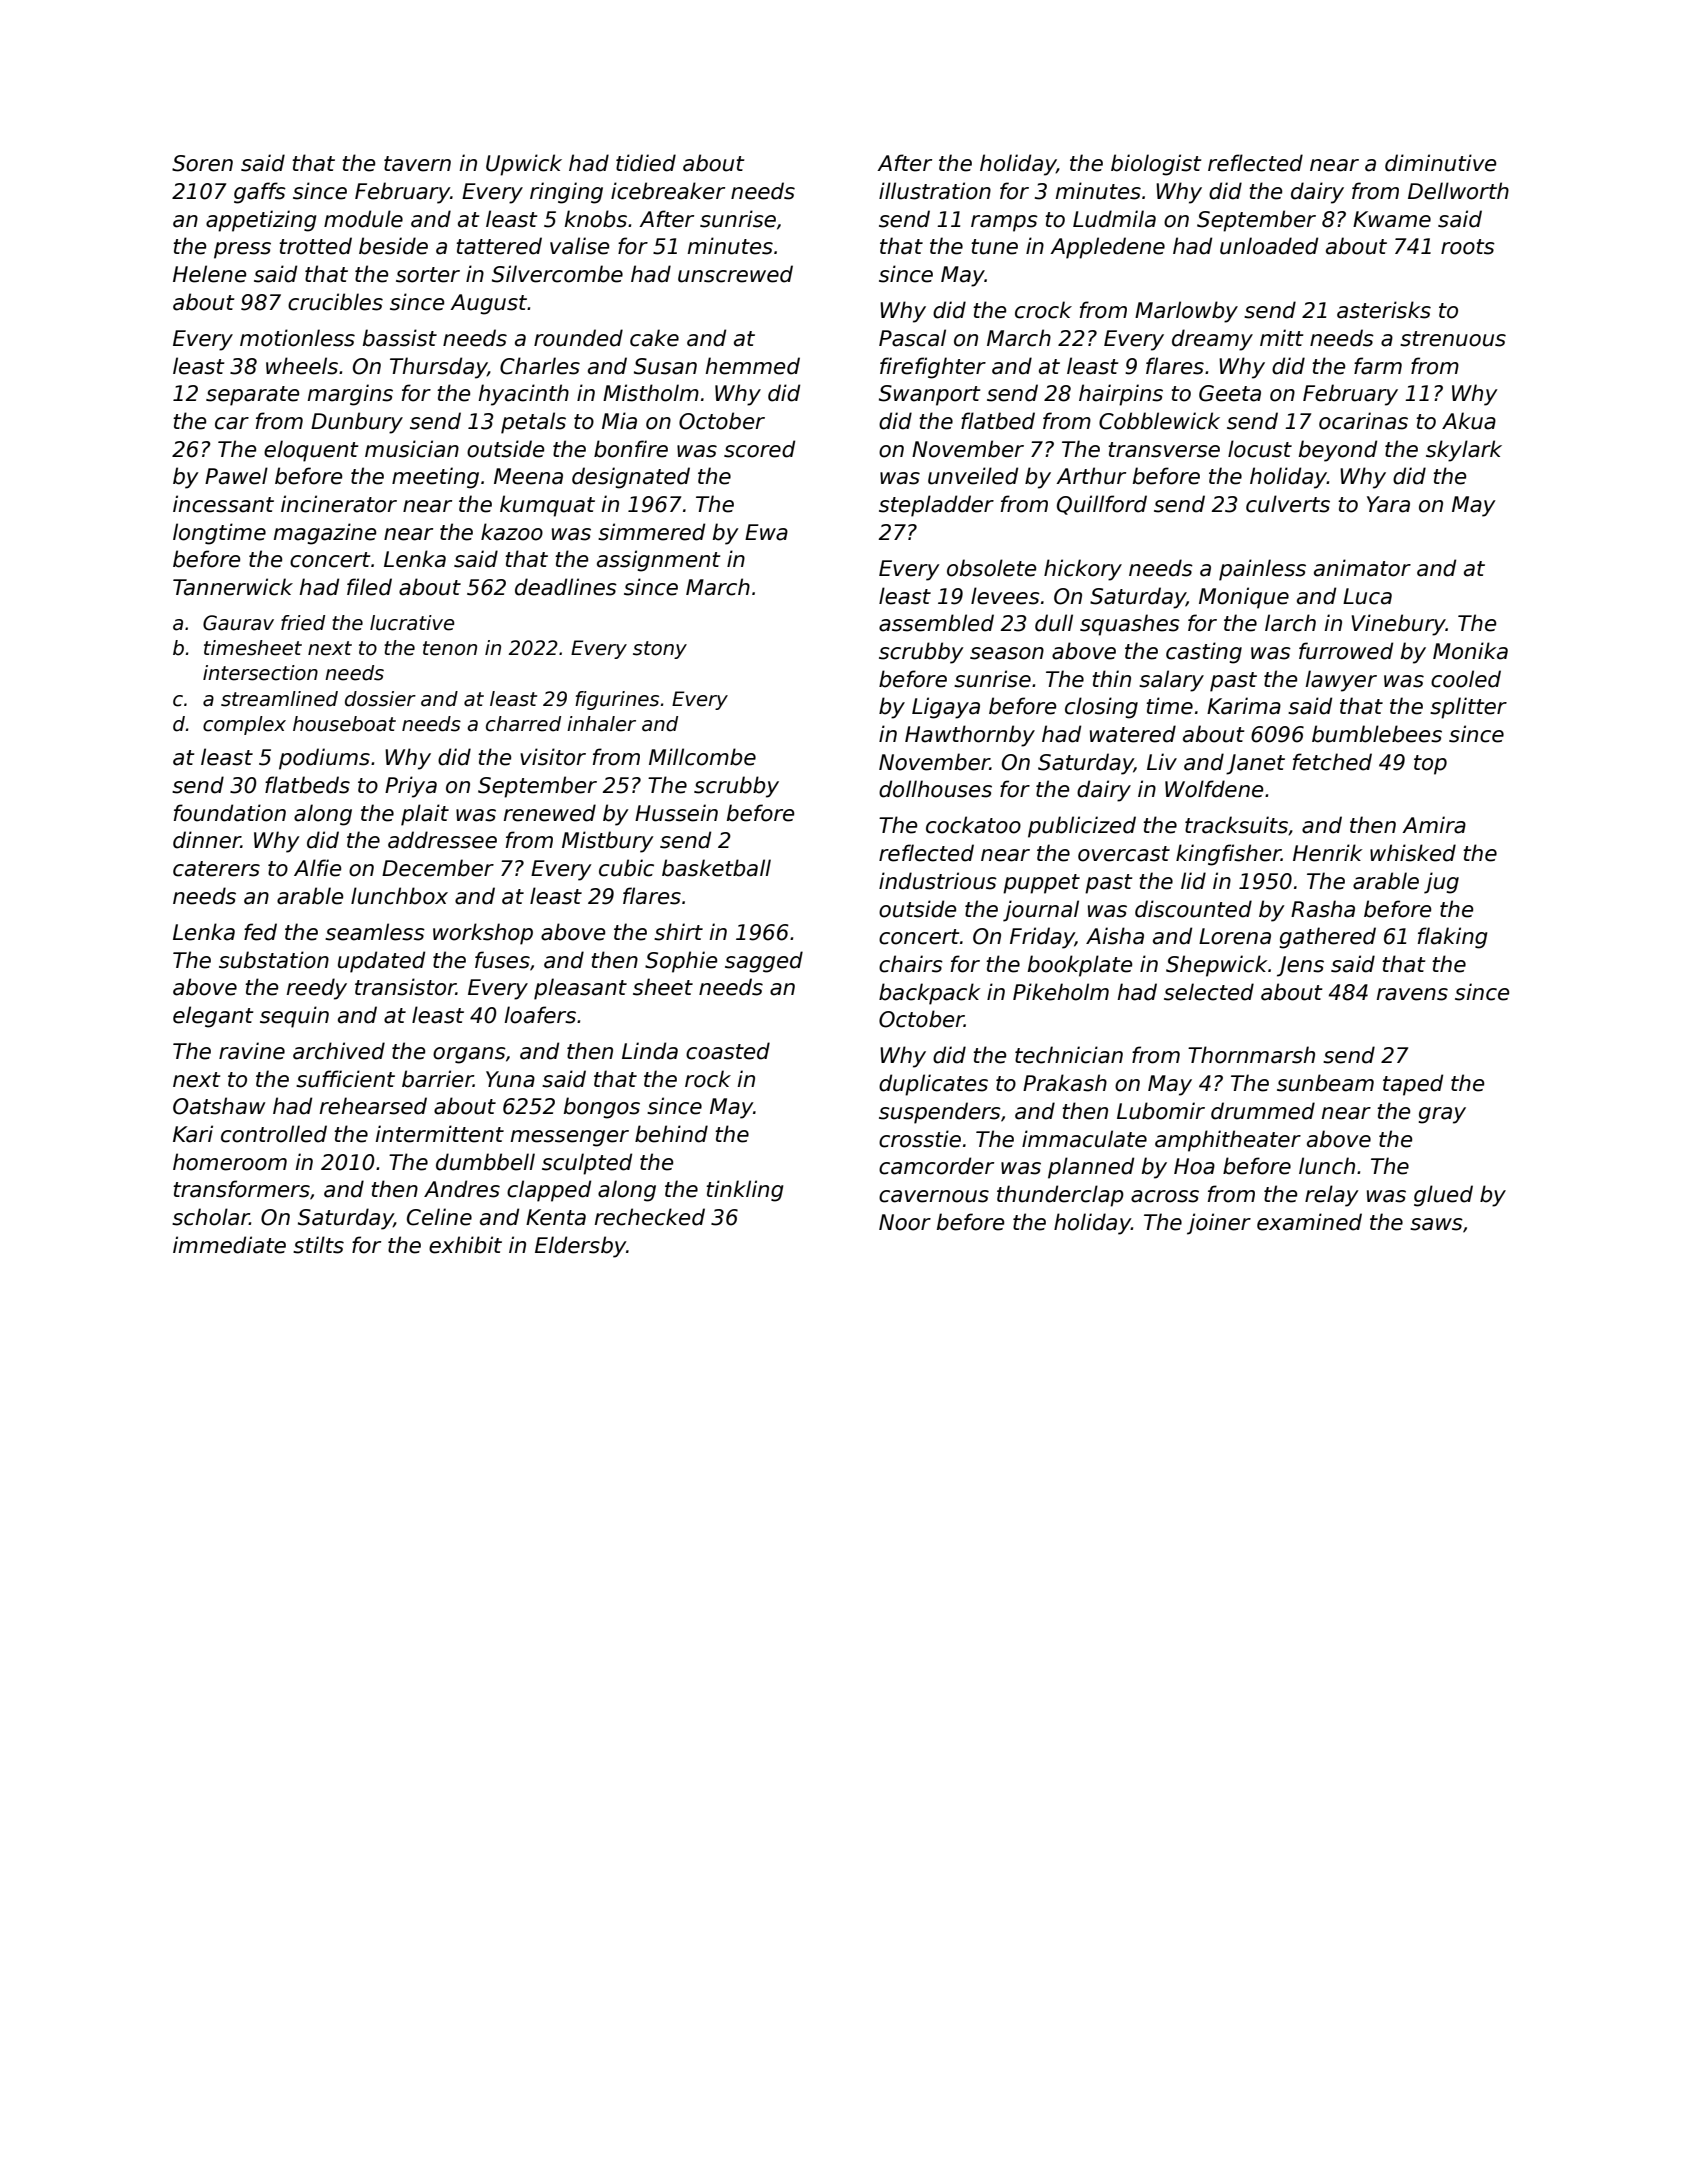  I want to click on Wolfdene, so click(1214, 789).
